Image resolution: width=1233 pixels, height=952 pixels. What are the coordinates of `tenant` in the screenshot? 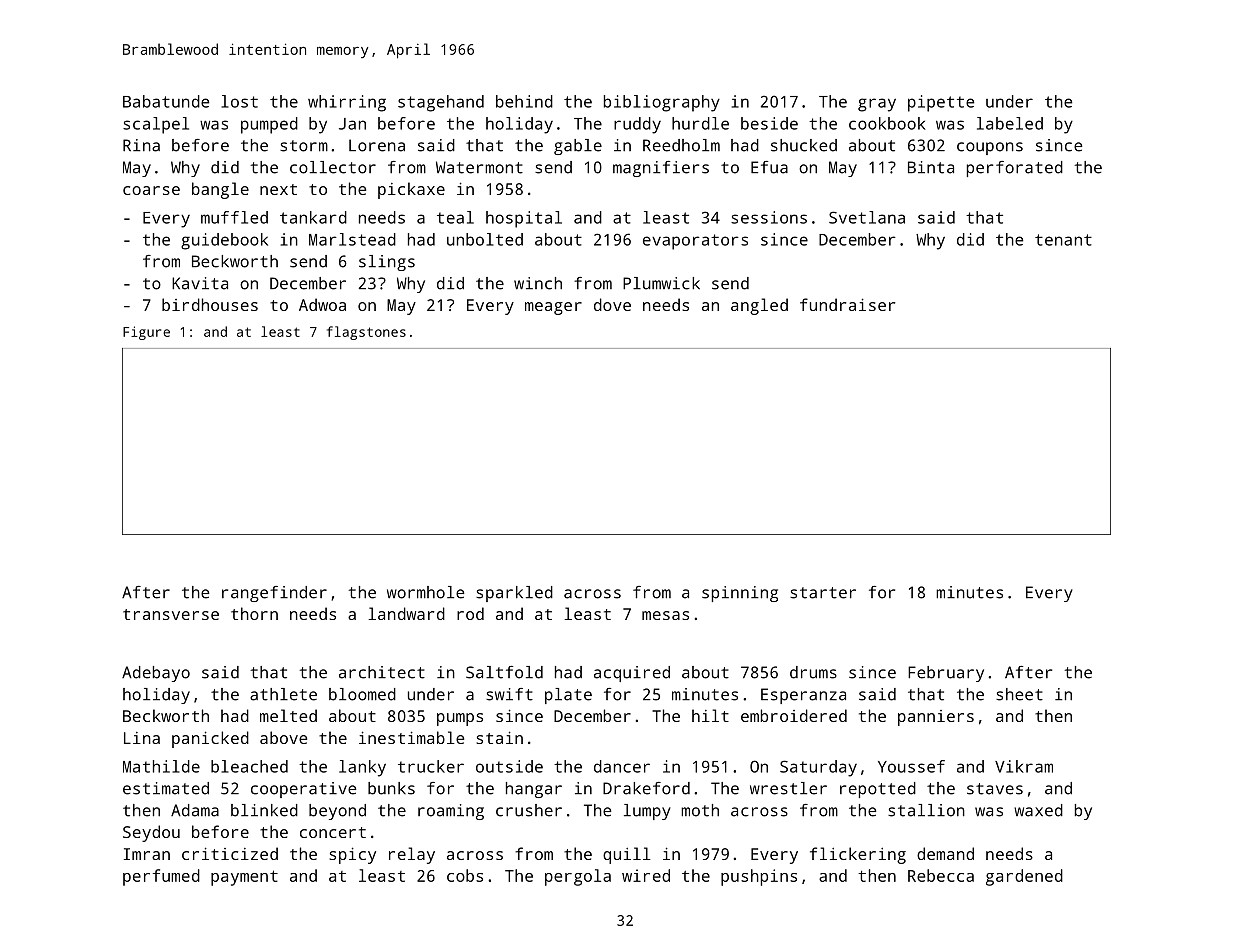 It's located at (1063, 240).
